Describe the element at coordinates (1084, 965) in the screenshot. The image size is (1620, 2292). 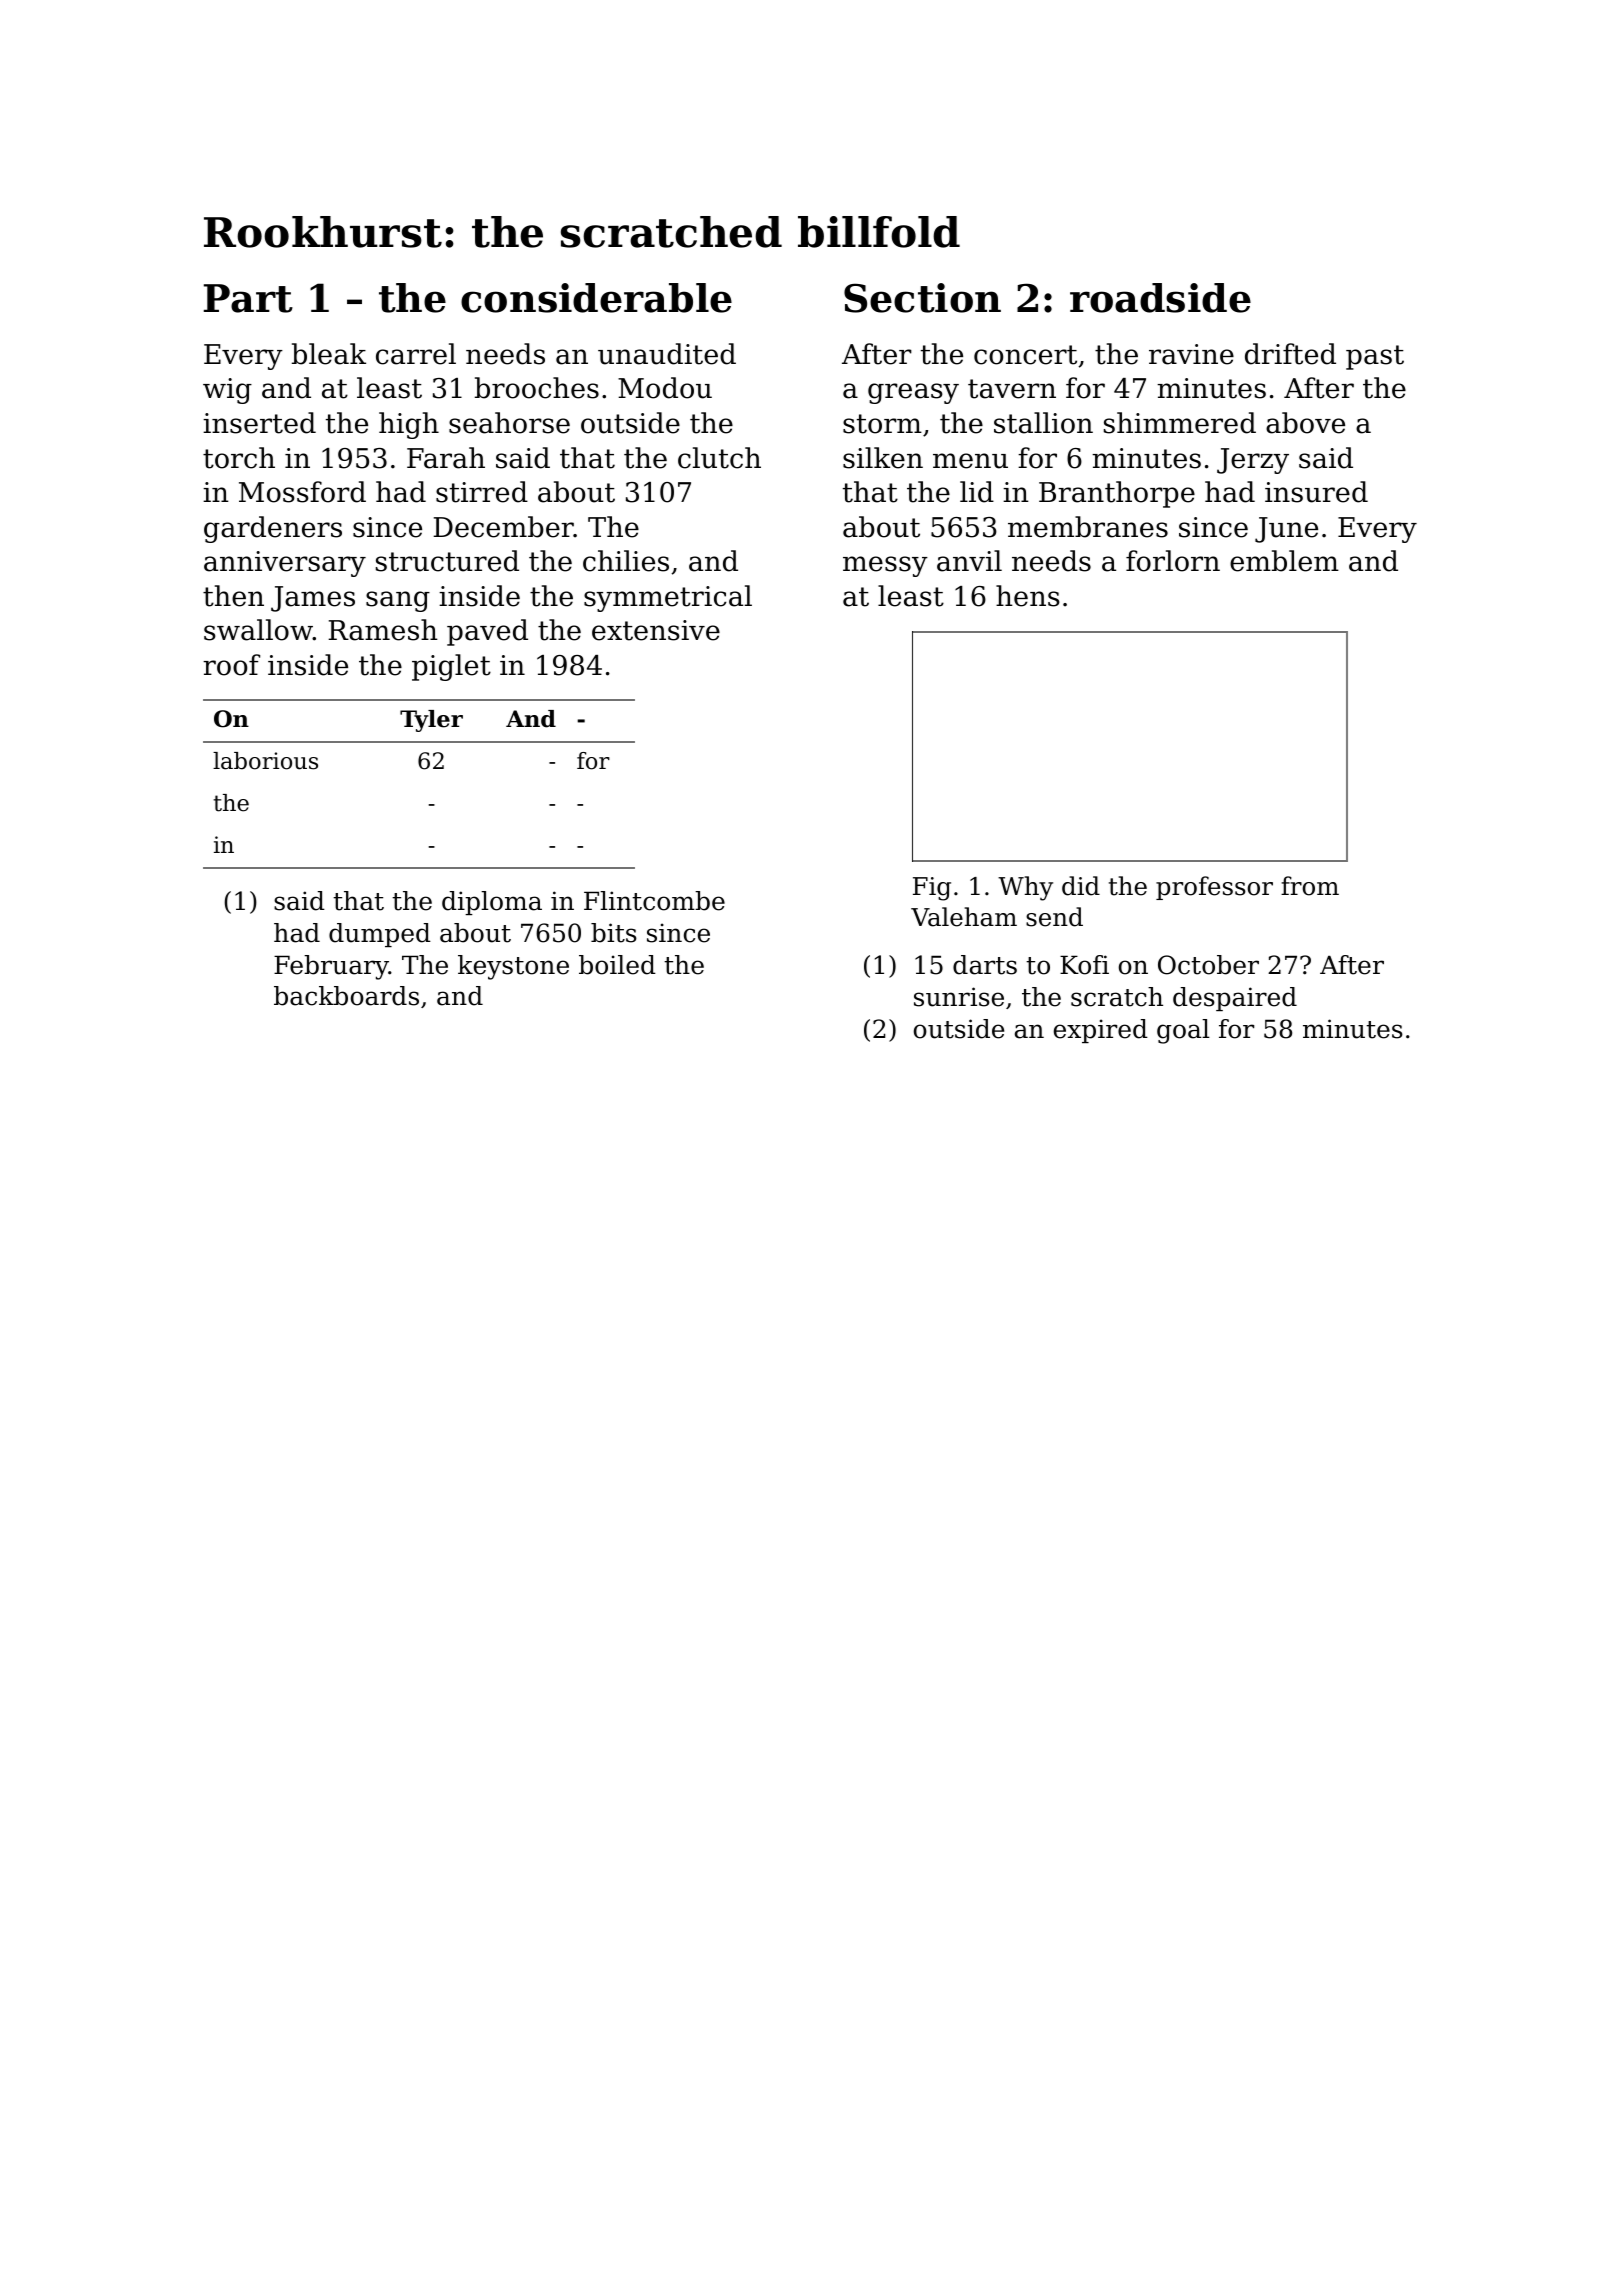
I see `Kofi` at that location.
